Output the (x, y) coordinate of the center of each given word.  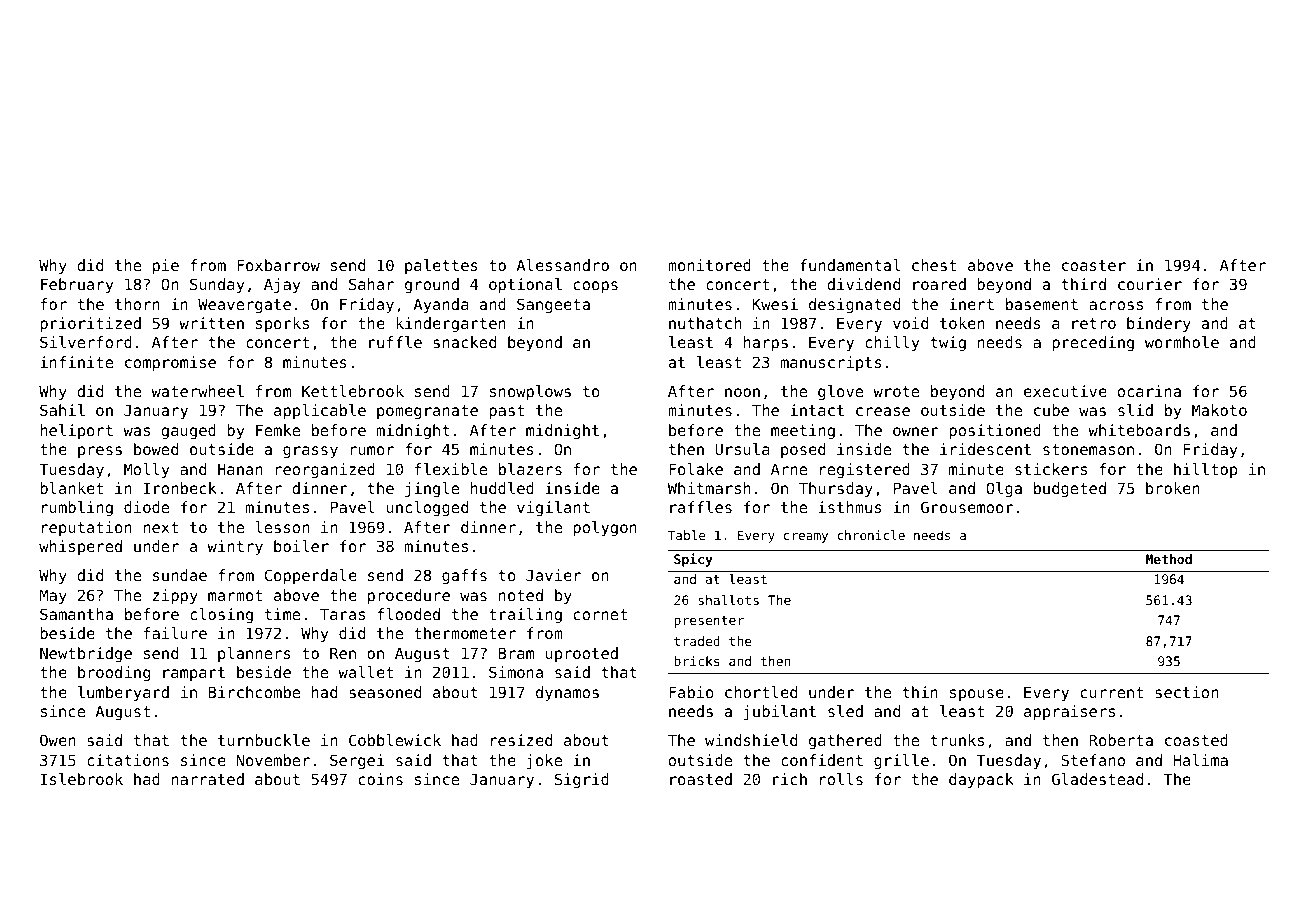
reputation (87, 528)
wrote (896, 391)
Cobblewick (395, 740)
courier (1150, 284)
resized (521, 740)
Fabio (691, 692)
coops (596, 287)
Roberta (1121, 740)
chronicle (871, 535)
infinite (76, 362)
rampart (194, 674)
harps (766, 343)
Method (1169, 559)
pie (166, 266)
